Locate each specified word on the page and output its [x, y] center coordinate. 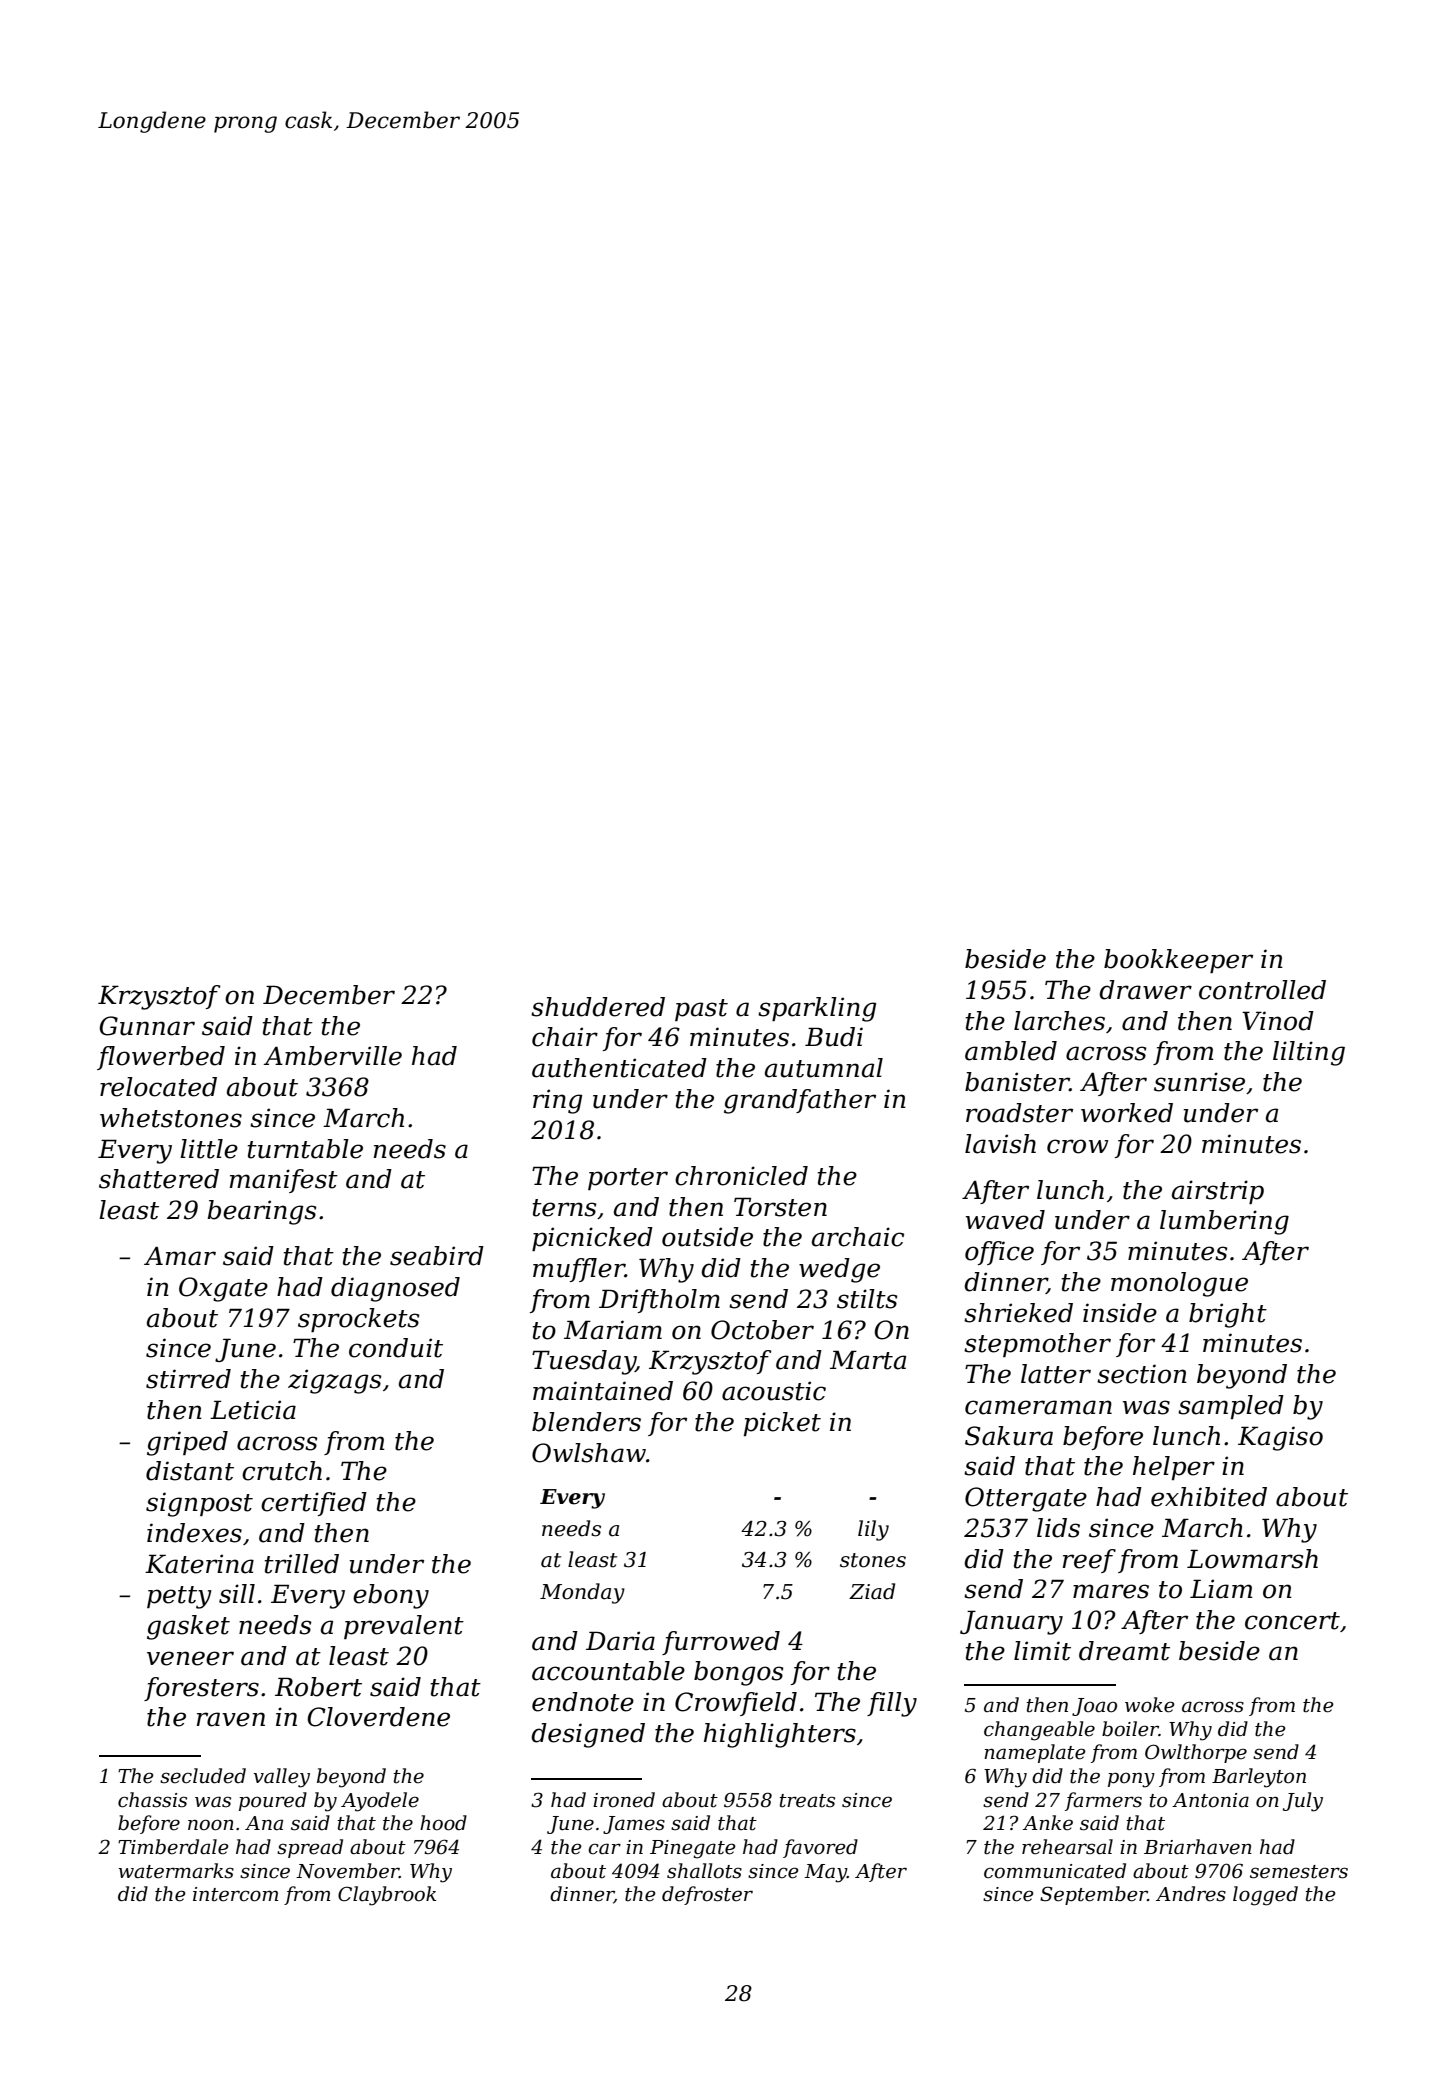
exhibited [1209, 1497]
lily [873, 1530]
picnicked [592, 1239]
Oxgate [223, 1289]
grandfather [800, 1101]
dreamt [1124, 1651]
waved [1005, 1220]
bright [1228, 1315]
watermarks [176, 1871]
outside [707, 1237]
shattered [159, 1179]
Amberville [333, 1056]
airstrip [1218, 1192]
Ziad [872, 1591]
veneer [190, 1658]
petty [179, 1597]
